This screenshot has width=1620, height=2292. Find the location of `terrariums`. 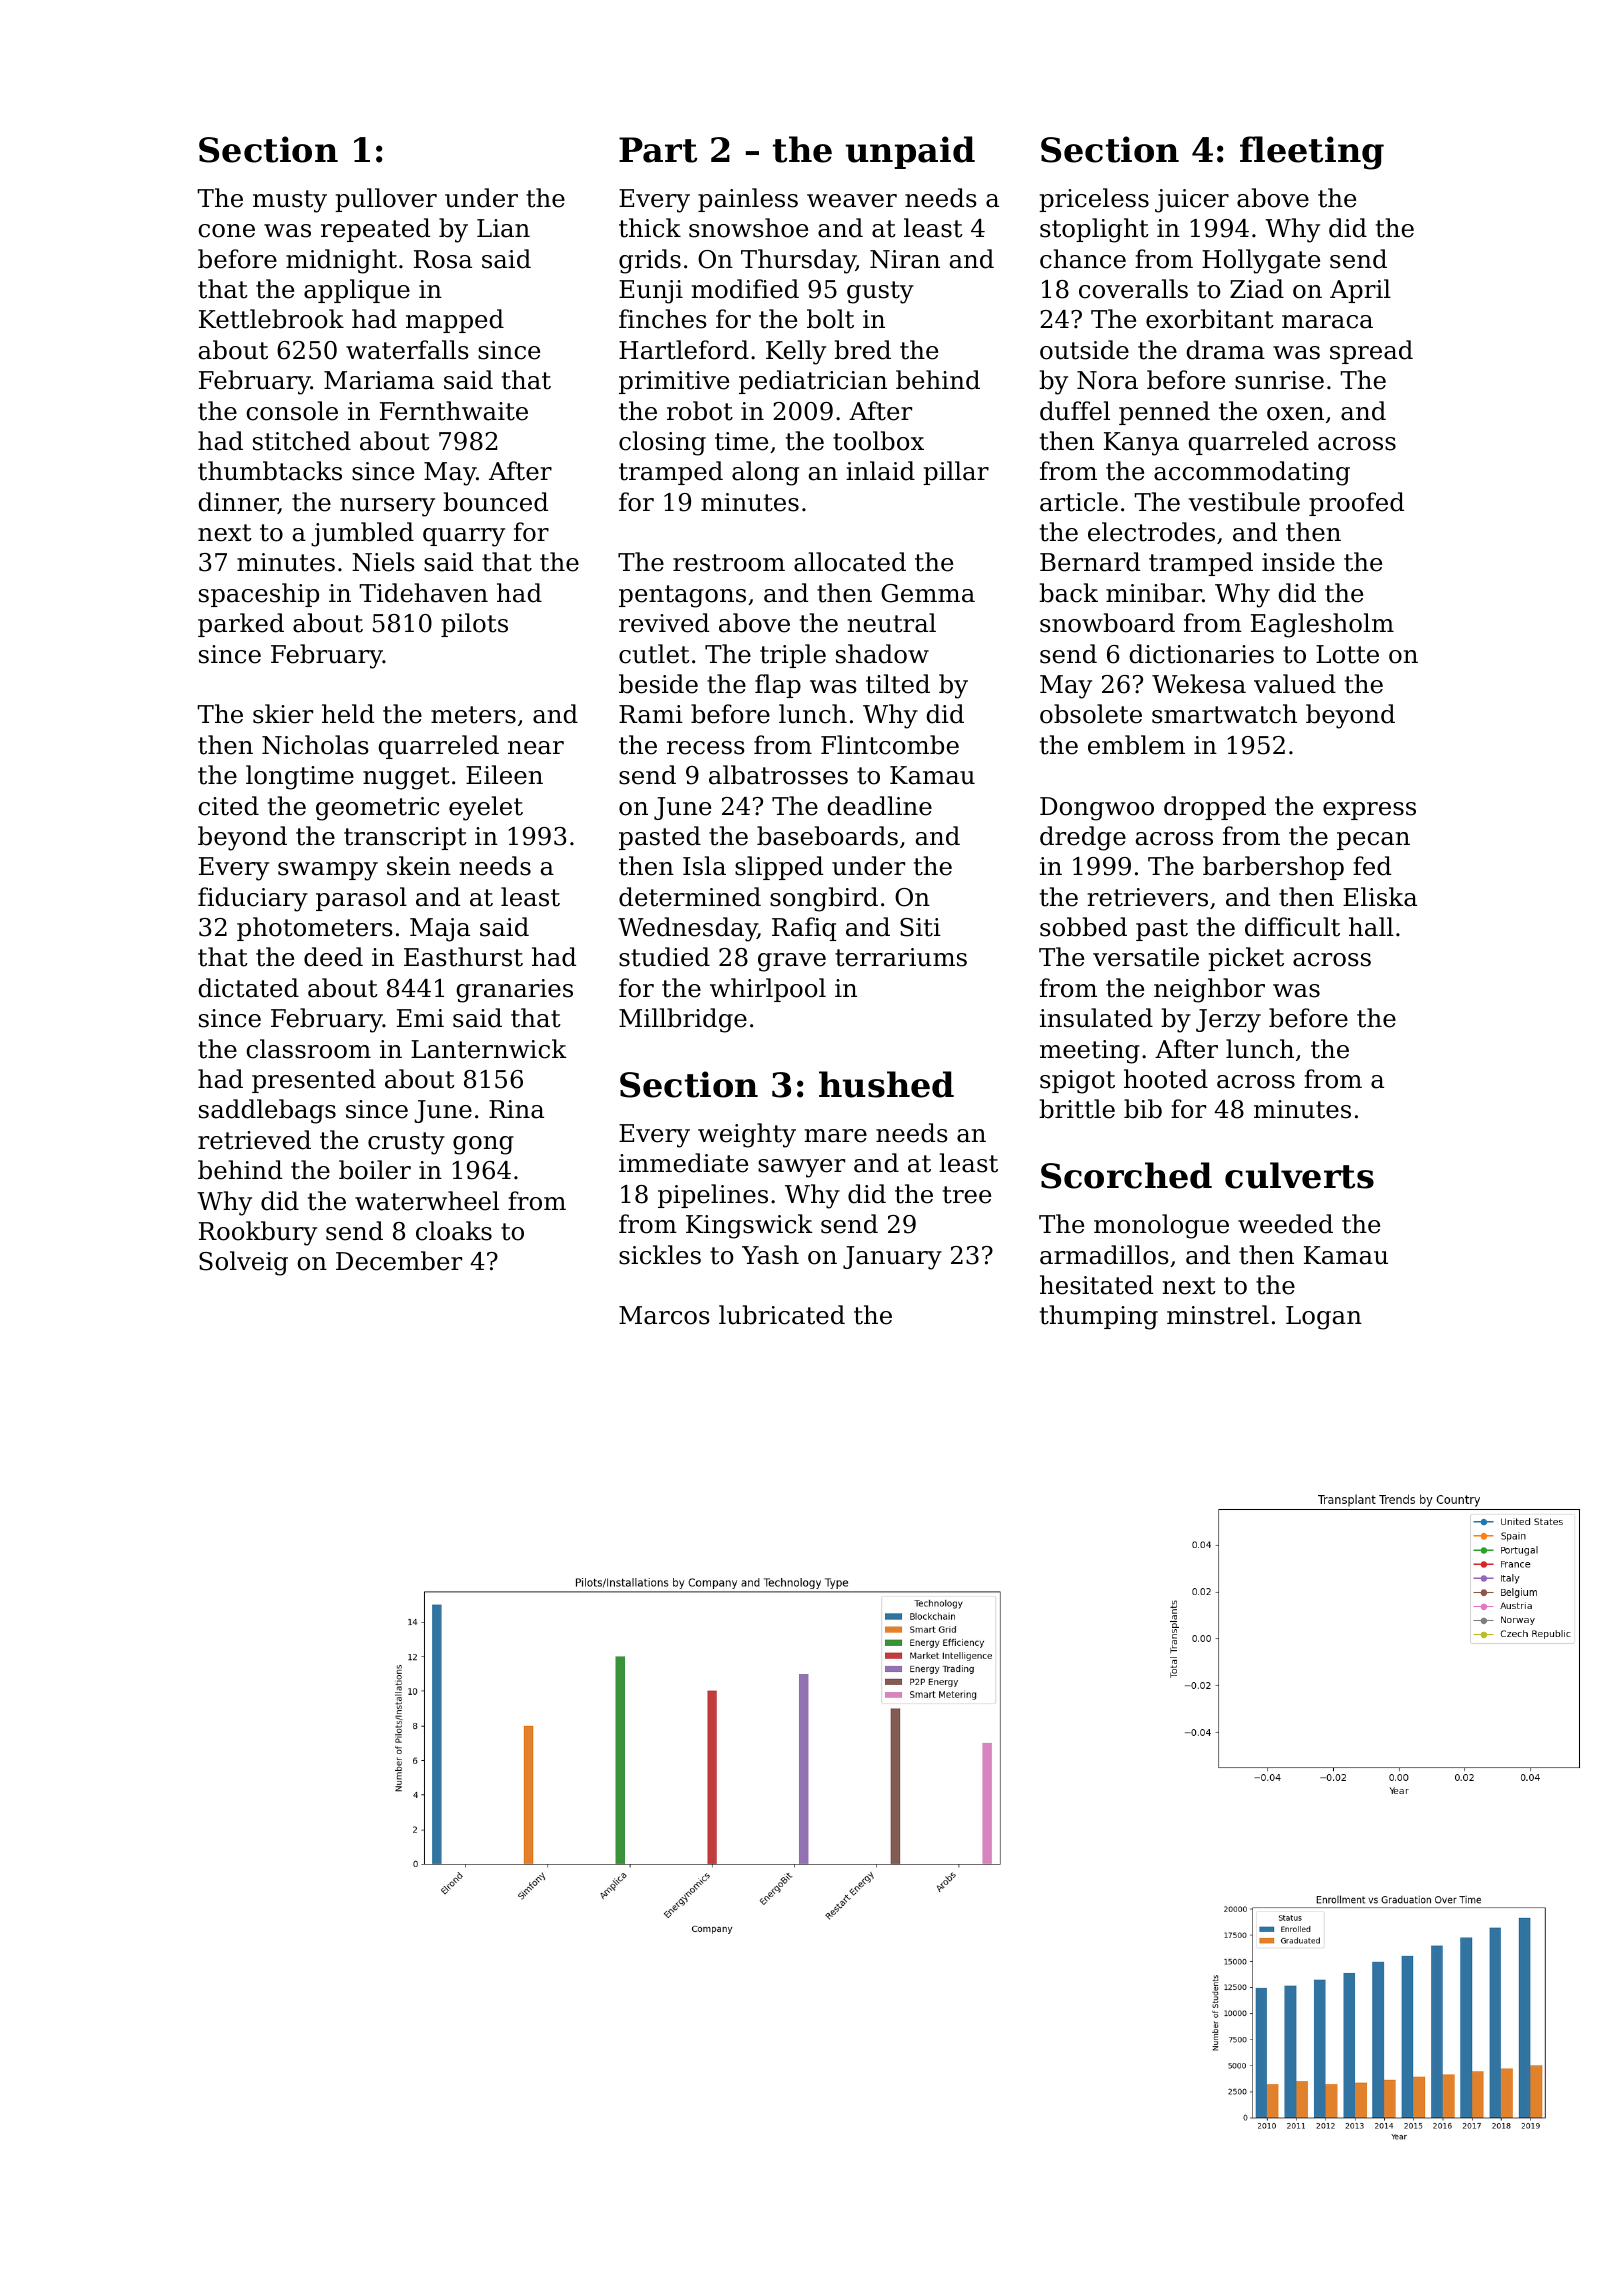

terrariums is located at coordinates (901, 957).
